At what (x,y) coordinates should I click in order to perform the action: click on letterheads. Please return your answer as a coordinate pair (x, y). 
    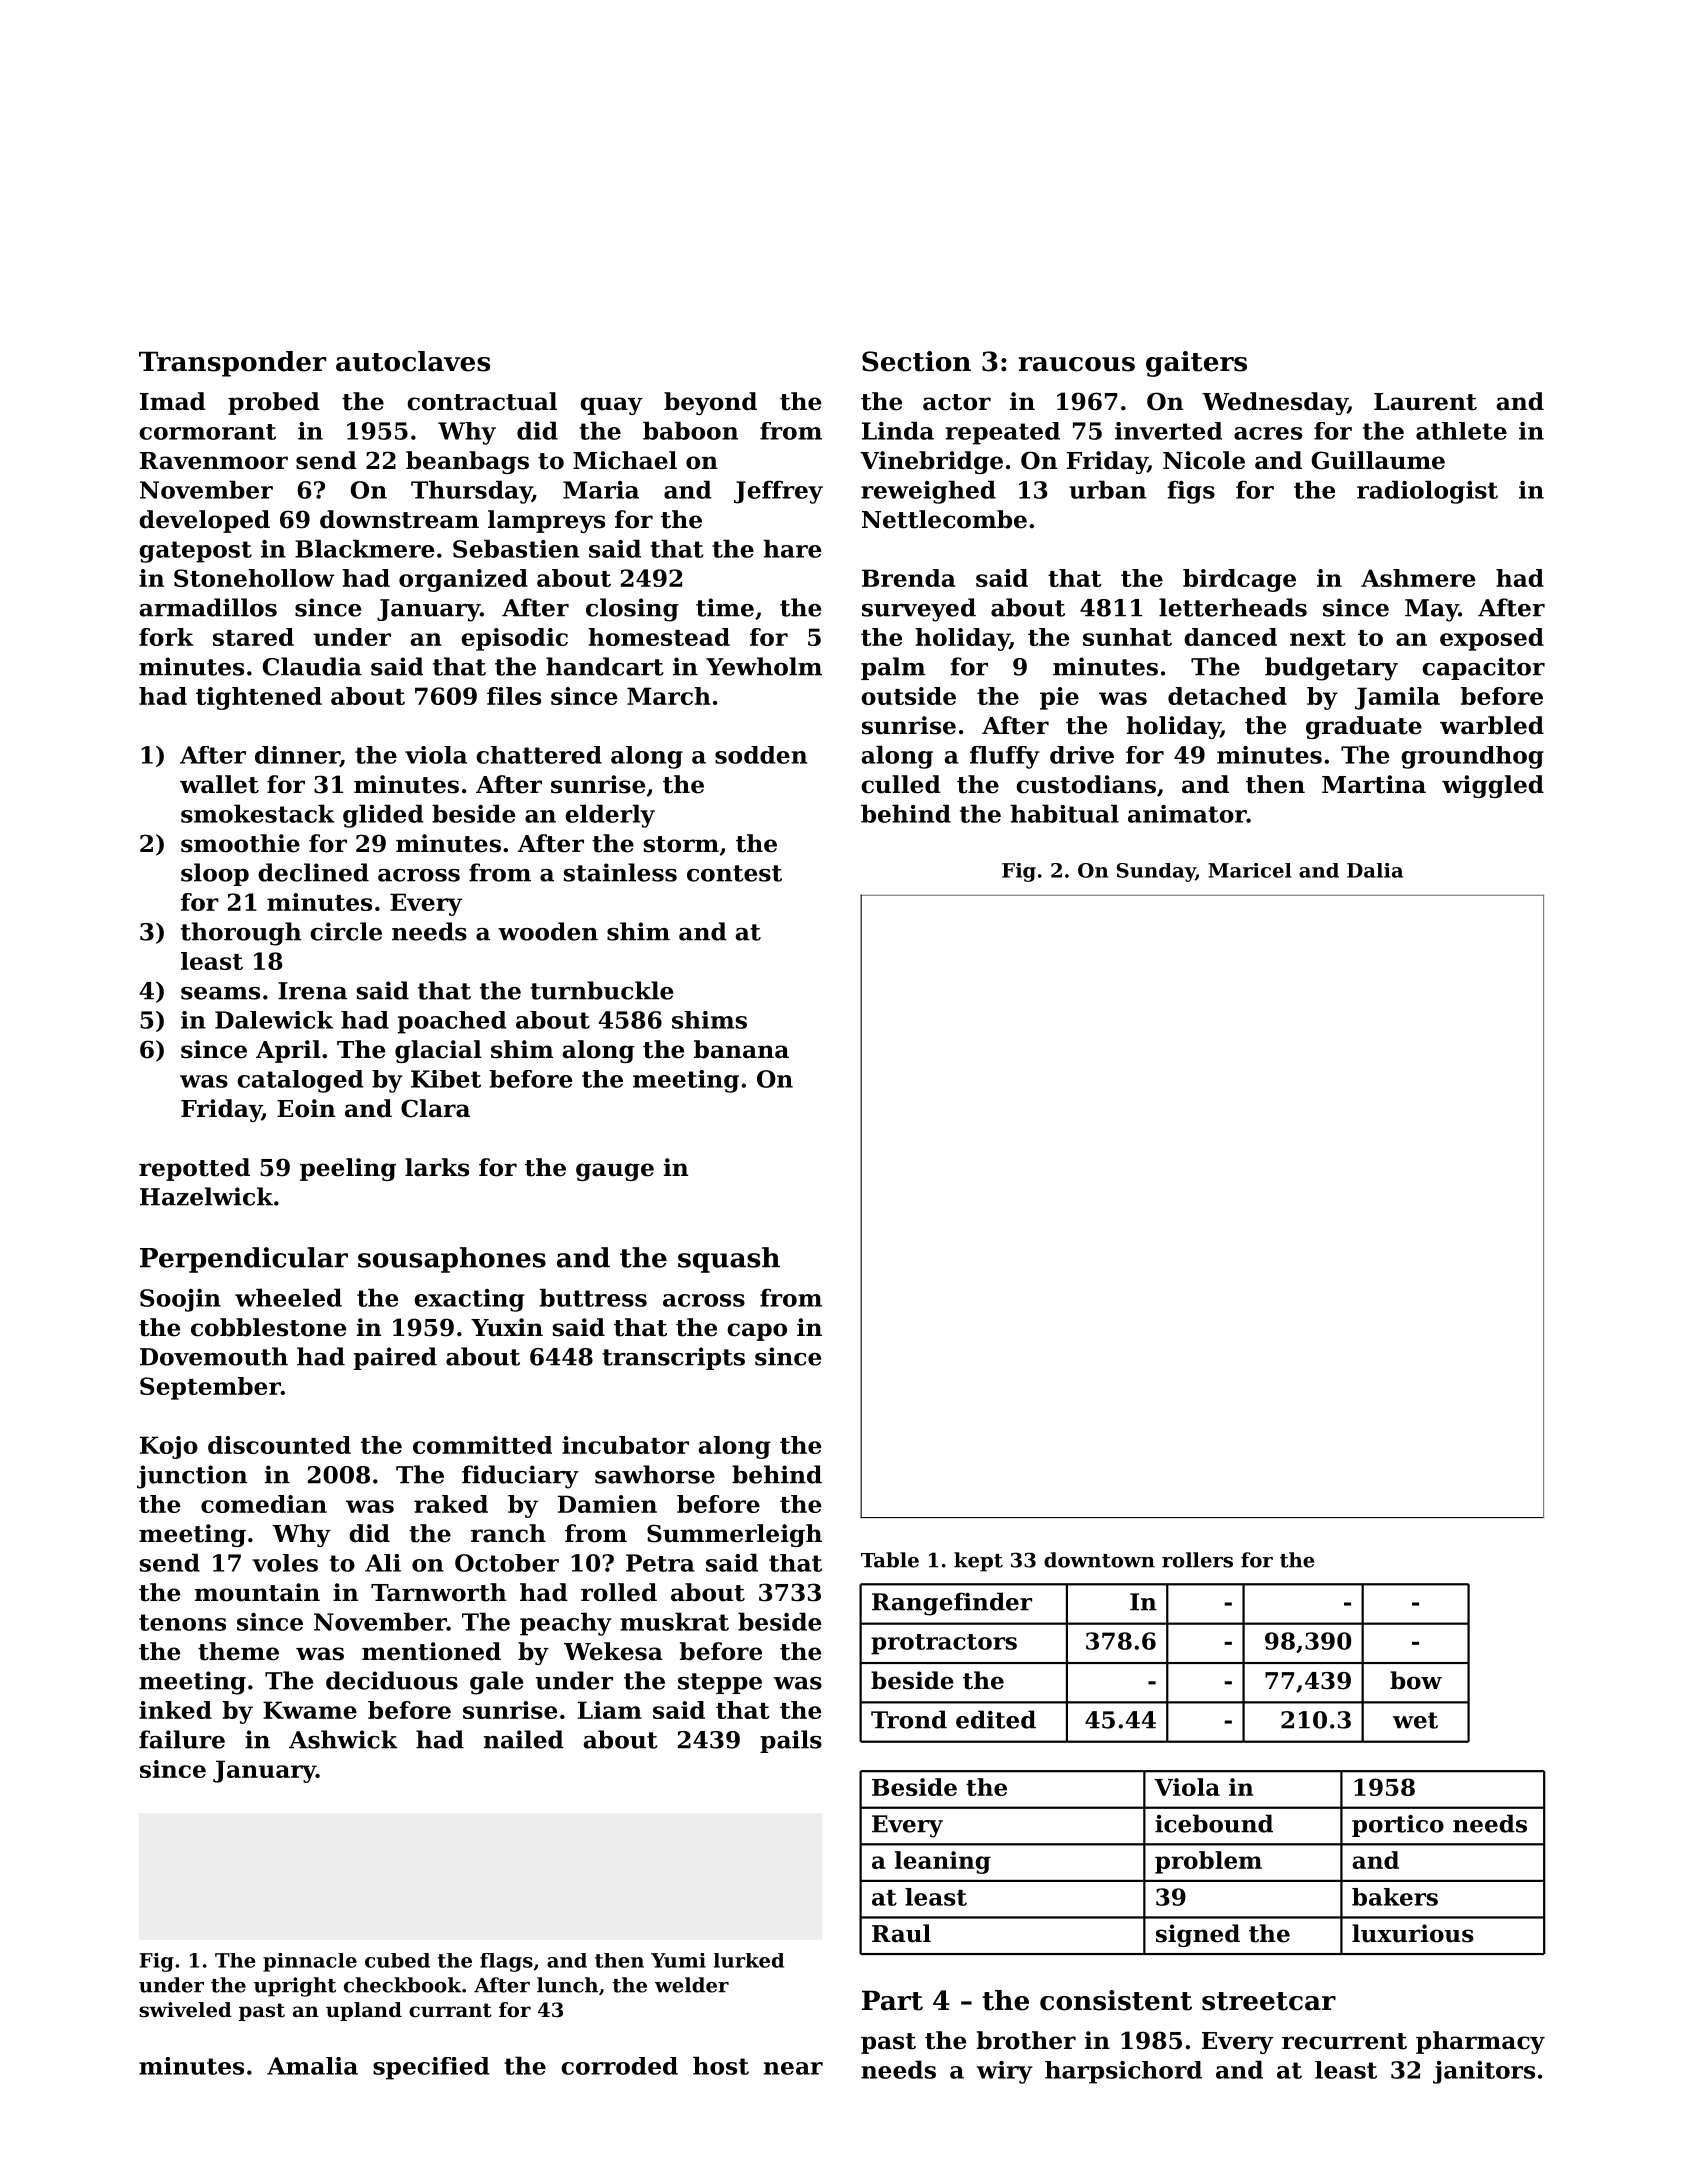
    Looking at the image, I should click on (1233, 607).
